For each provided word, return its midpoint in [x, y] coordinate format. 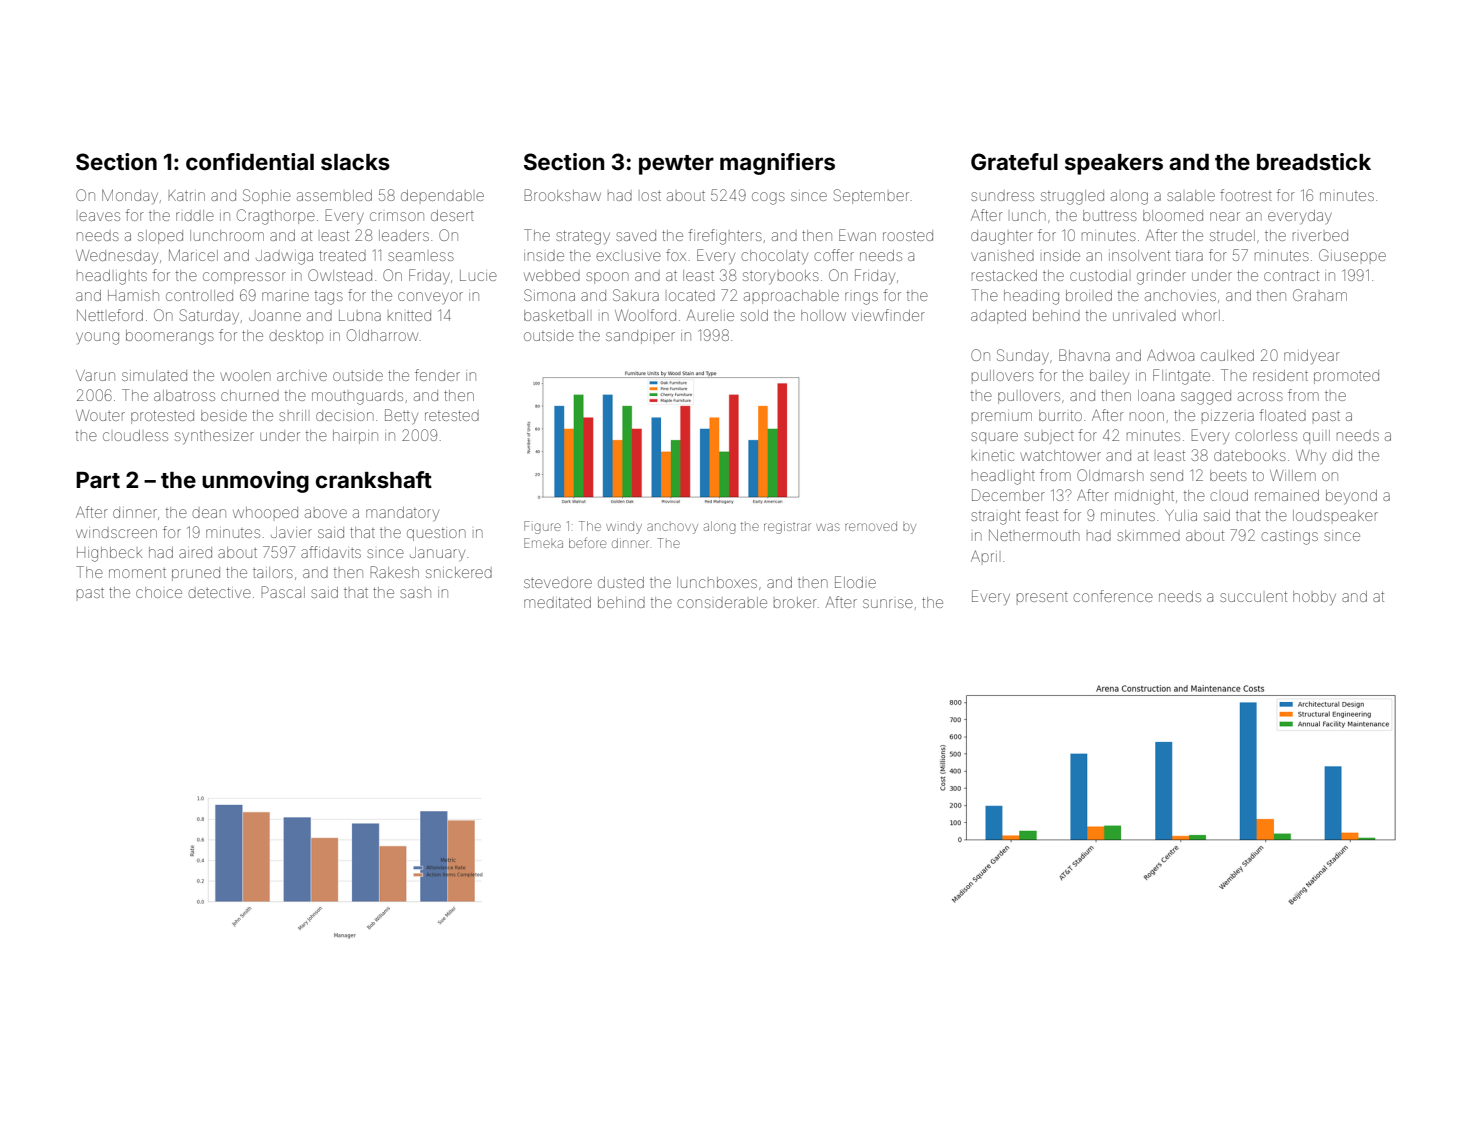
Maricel [193, 255]
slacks [355, 162]
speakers [1114, 164]
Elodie [855, 582]
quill [1316, 437]
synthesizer [214, 437]
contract [1291, 276]
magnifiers [777, 164]
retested [452, 416]
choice [159, 592]
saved [636, 235]
